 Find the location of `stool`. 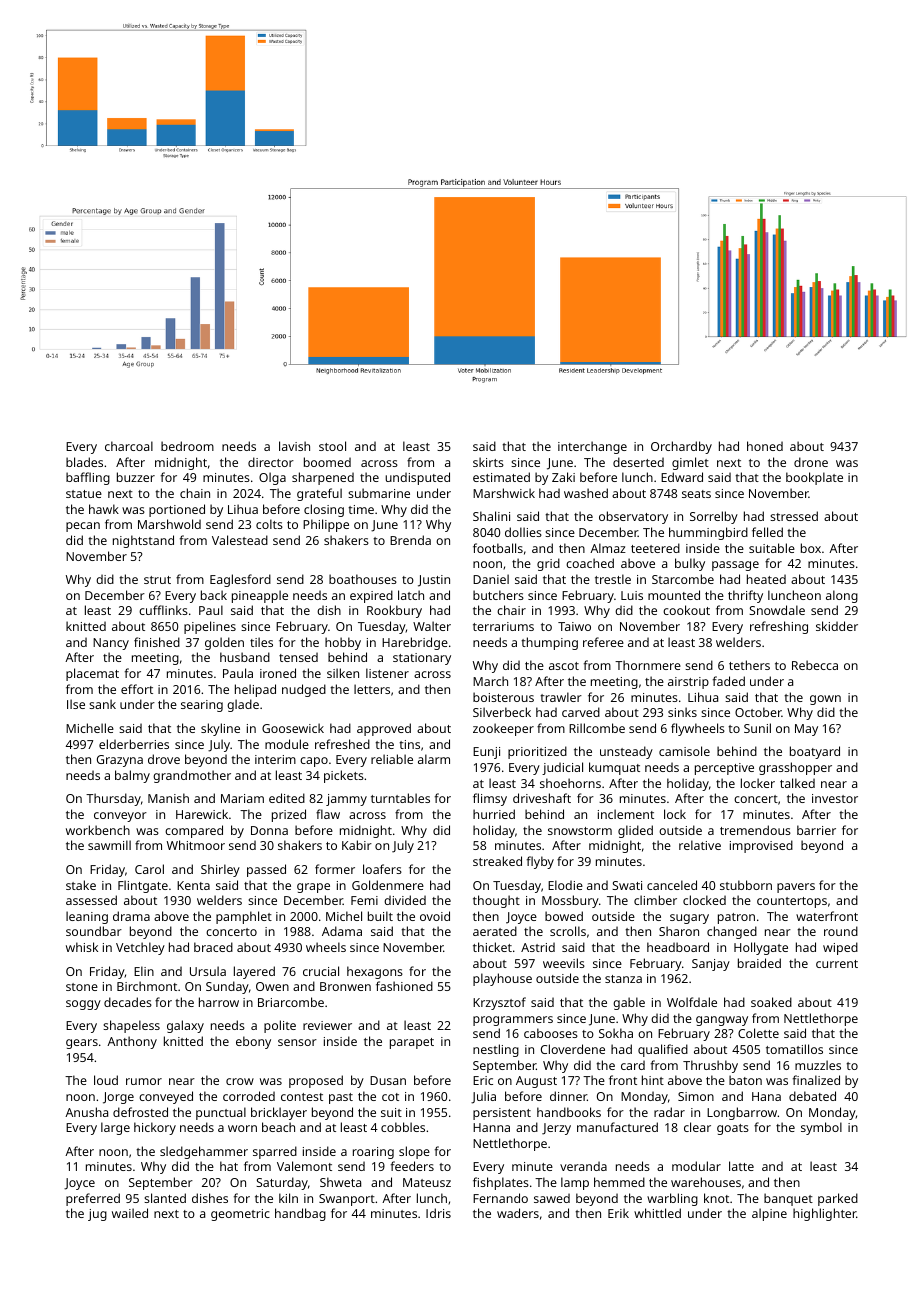

stool is located at coordinates (332, 446).
